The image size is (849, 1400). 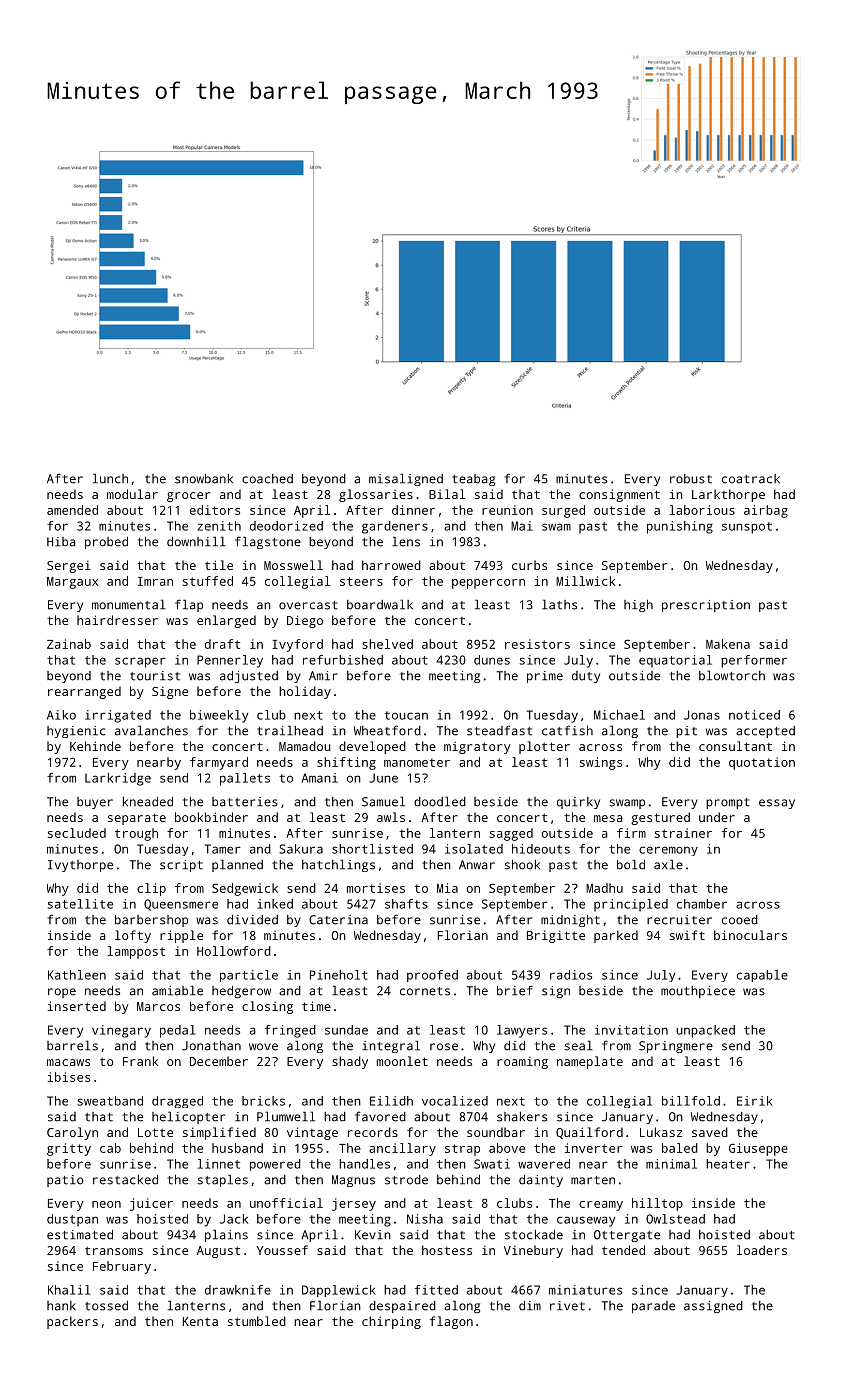 What do you see at coordinates (750, 935) in the screenshot?
I see `binoculars` at bounding box center [750, 935].
